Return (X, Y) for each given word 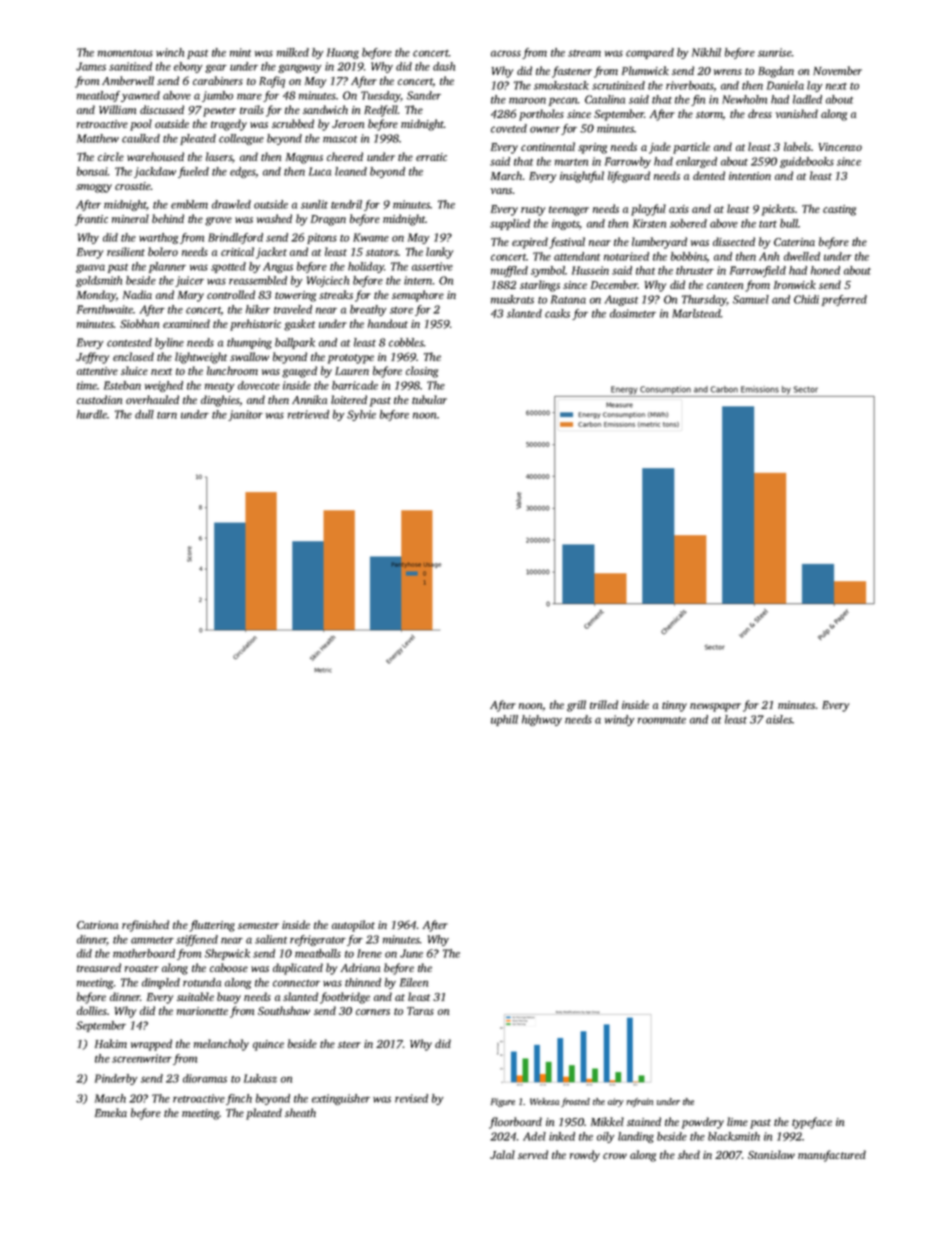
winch (170, 52)
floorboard (515, 1123)
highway (542, 720)
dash (444, 66)
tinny (674, 706)
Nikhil (706, 52)
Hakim (111, 1043)
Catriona (97, 925)
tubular (429, 399)
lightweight (201, 358)
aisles (779, 719)
